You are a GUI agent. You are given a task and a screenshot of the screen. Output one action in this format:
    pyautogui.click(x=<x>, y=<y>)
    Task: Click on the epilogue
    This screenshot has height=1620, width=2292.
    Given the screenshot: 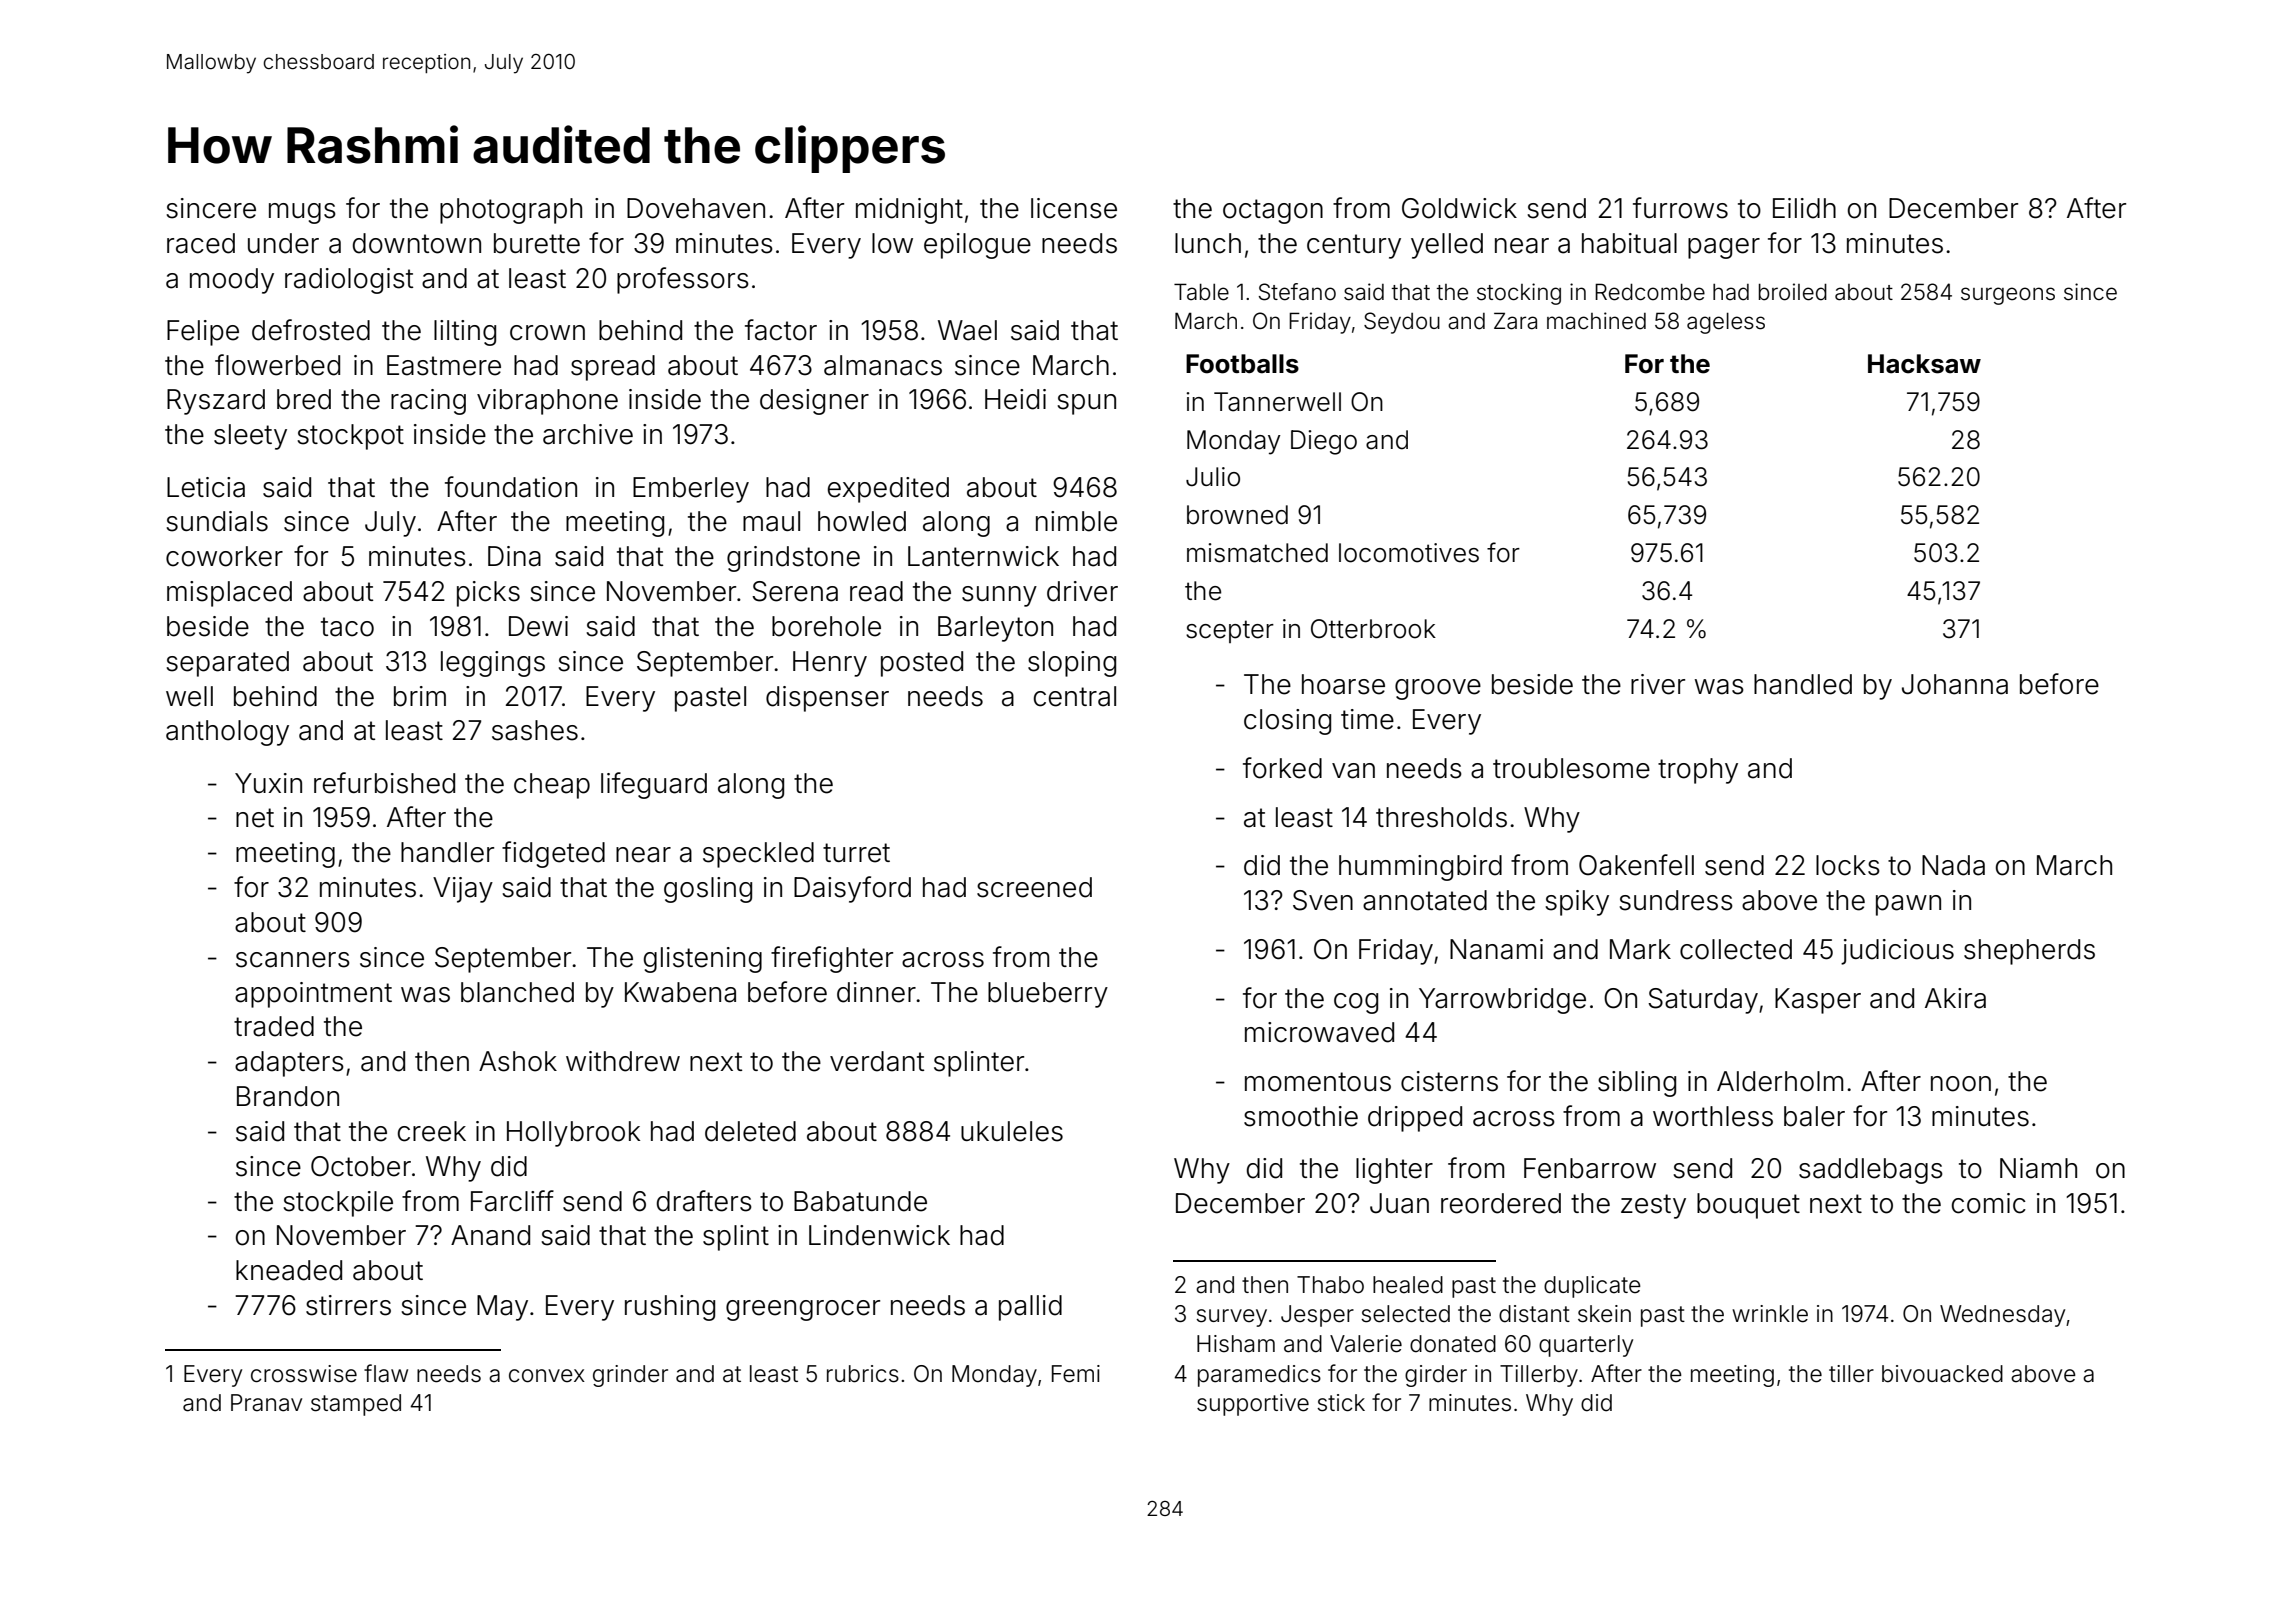 What is the action you would take?
    pyautogui.click(x=977, y=246)
